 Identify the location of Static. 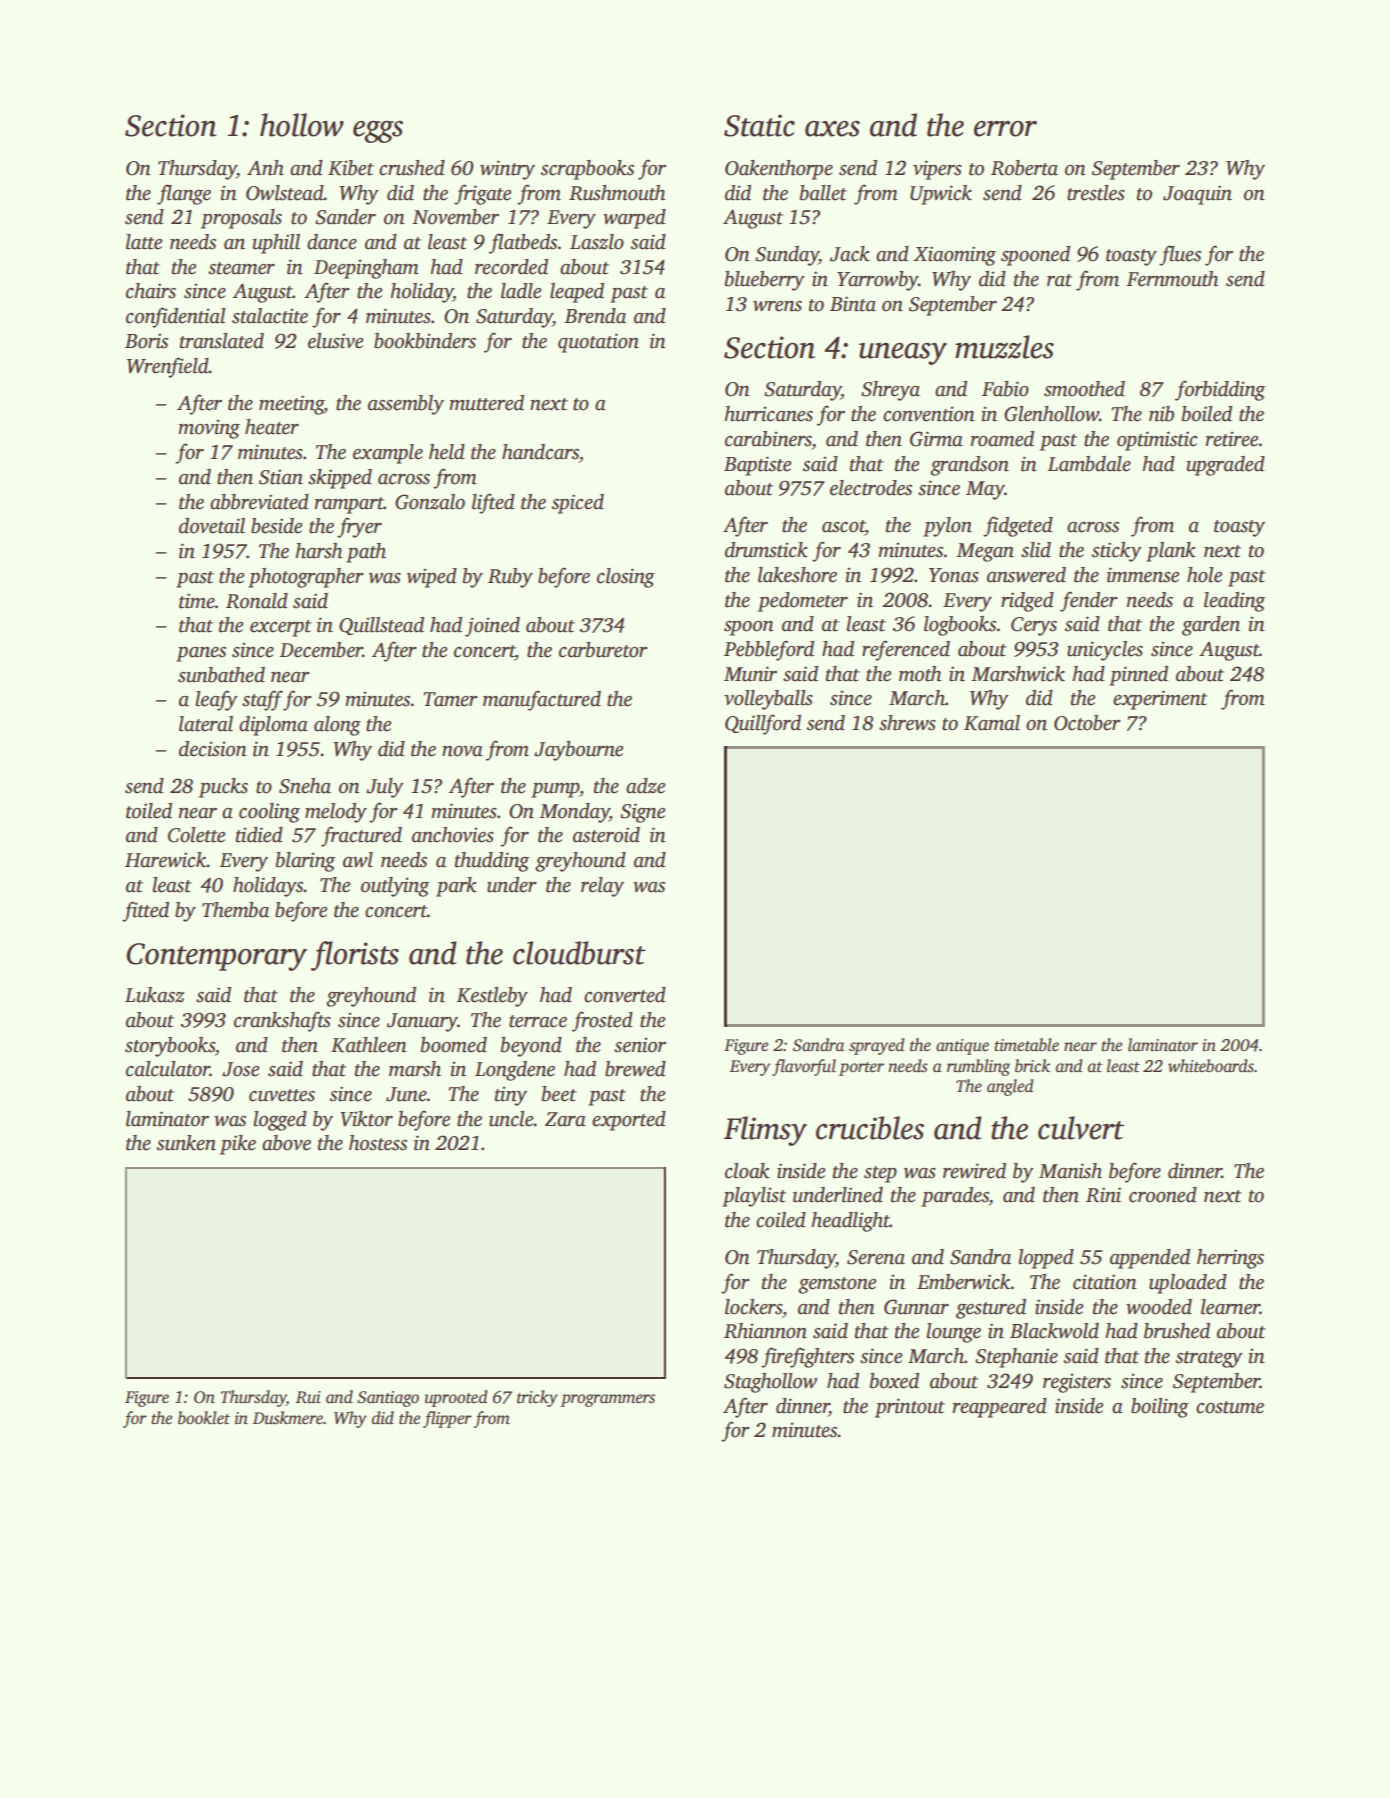
(759, 125).
